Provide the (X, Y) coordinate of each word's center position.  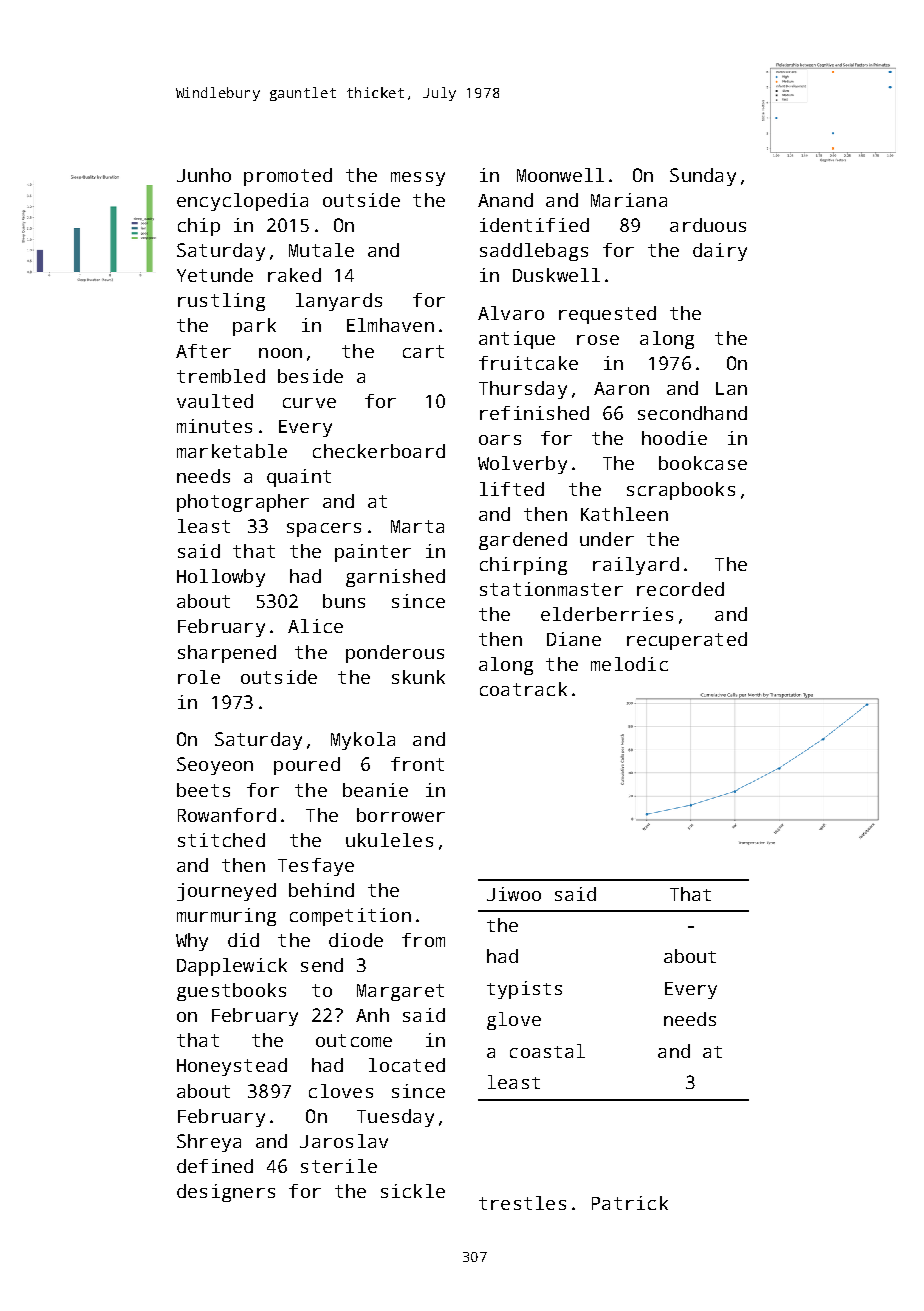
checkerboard (379, 451)
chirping (523, 566)
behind (321, 890)
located (407, 1065)
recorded (680, 589)
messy (418, 179)
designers (226, 1193)
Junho (204, 175)
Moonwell (560, 175)
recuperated (687, 641)
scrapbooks (681, 491)
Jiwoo (514, 894)
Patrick (630, 1203)
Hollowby (221, 578)
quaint (299, 478)
